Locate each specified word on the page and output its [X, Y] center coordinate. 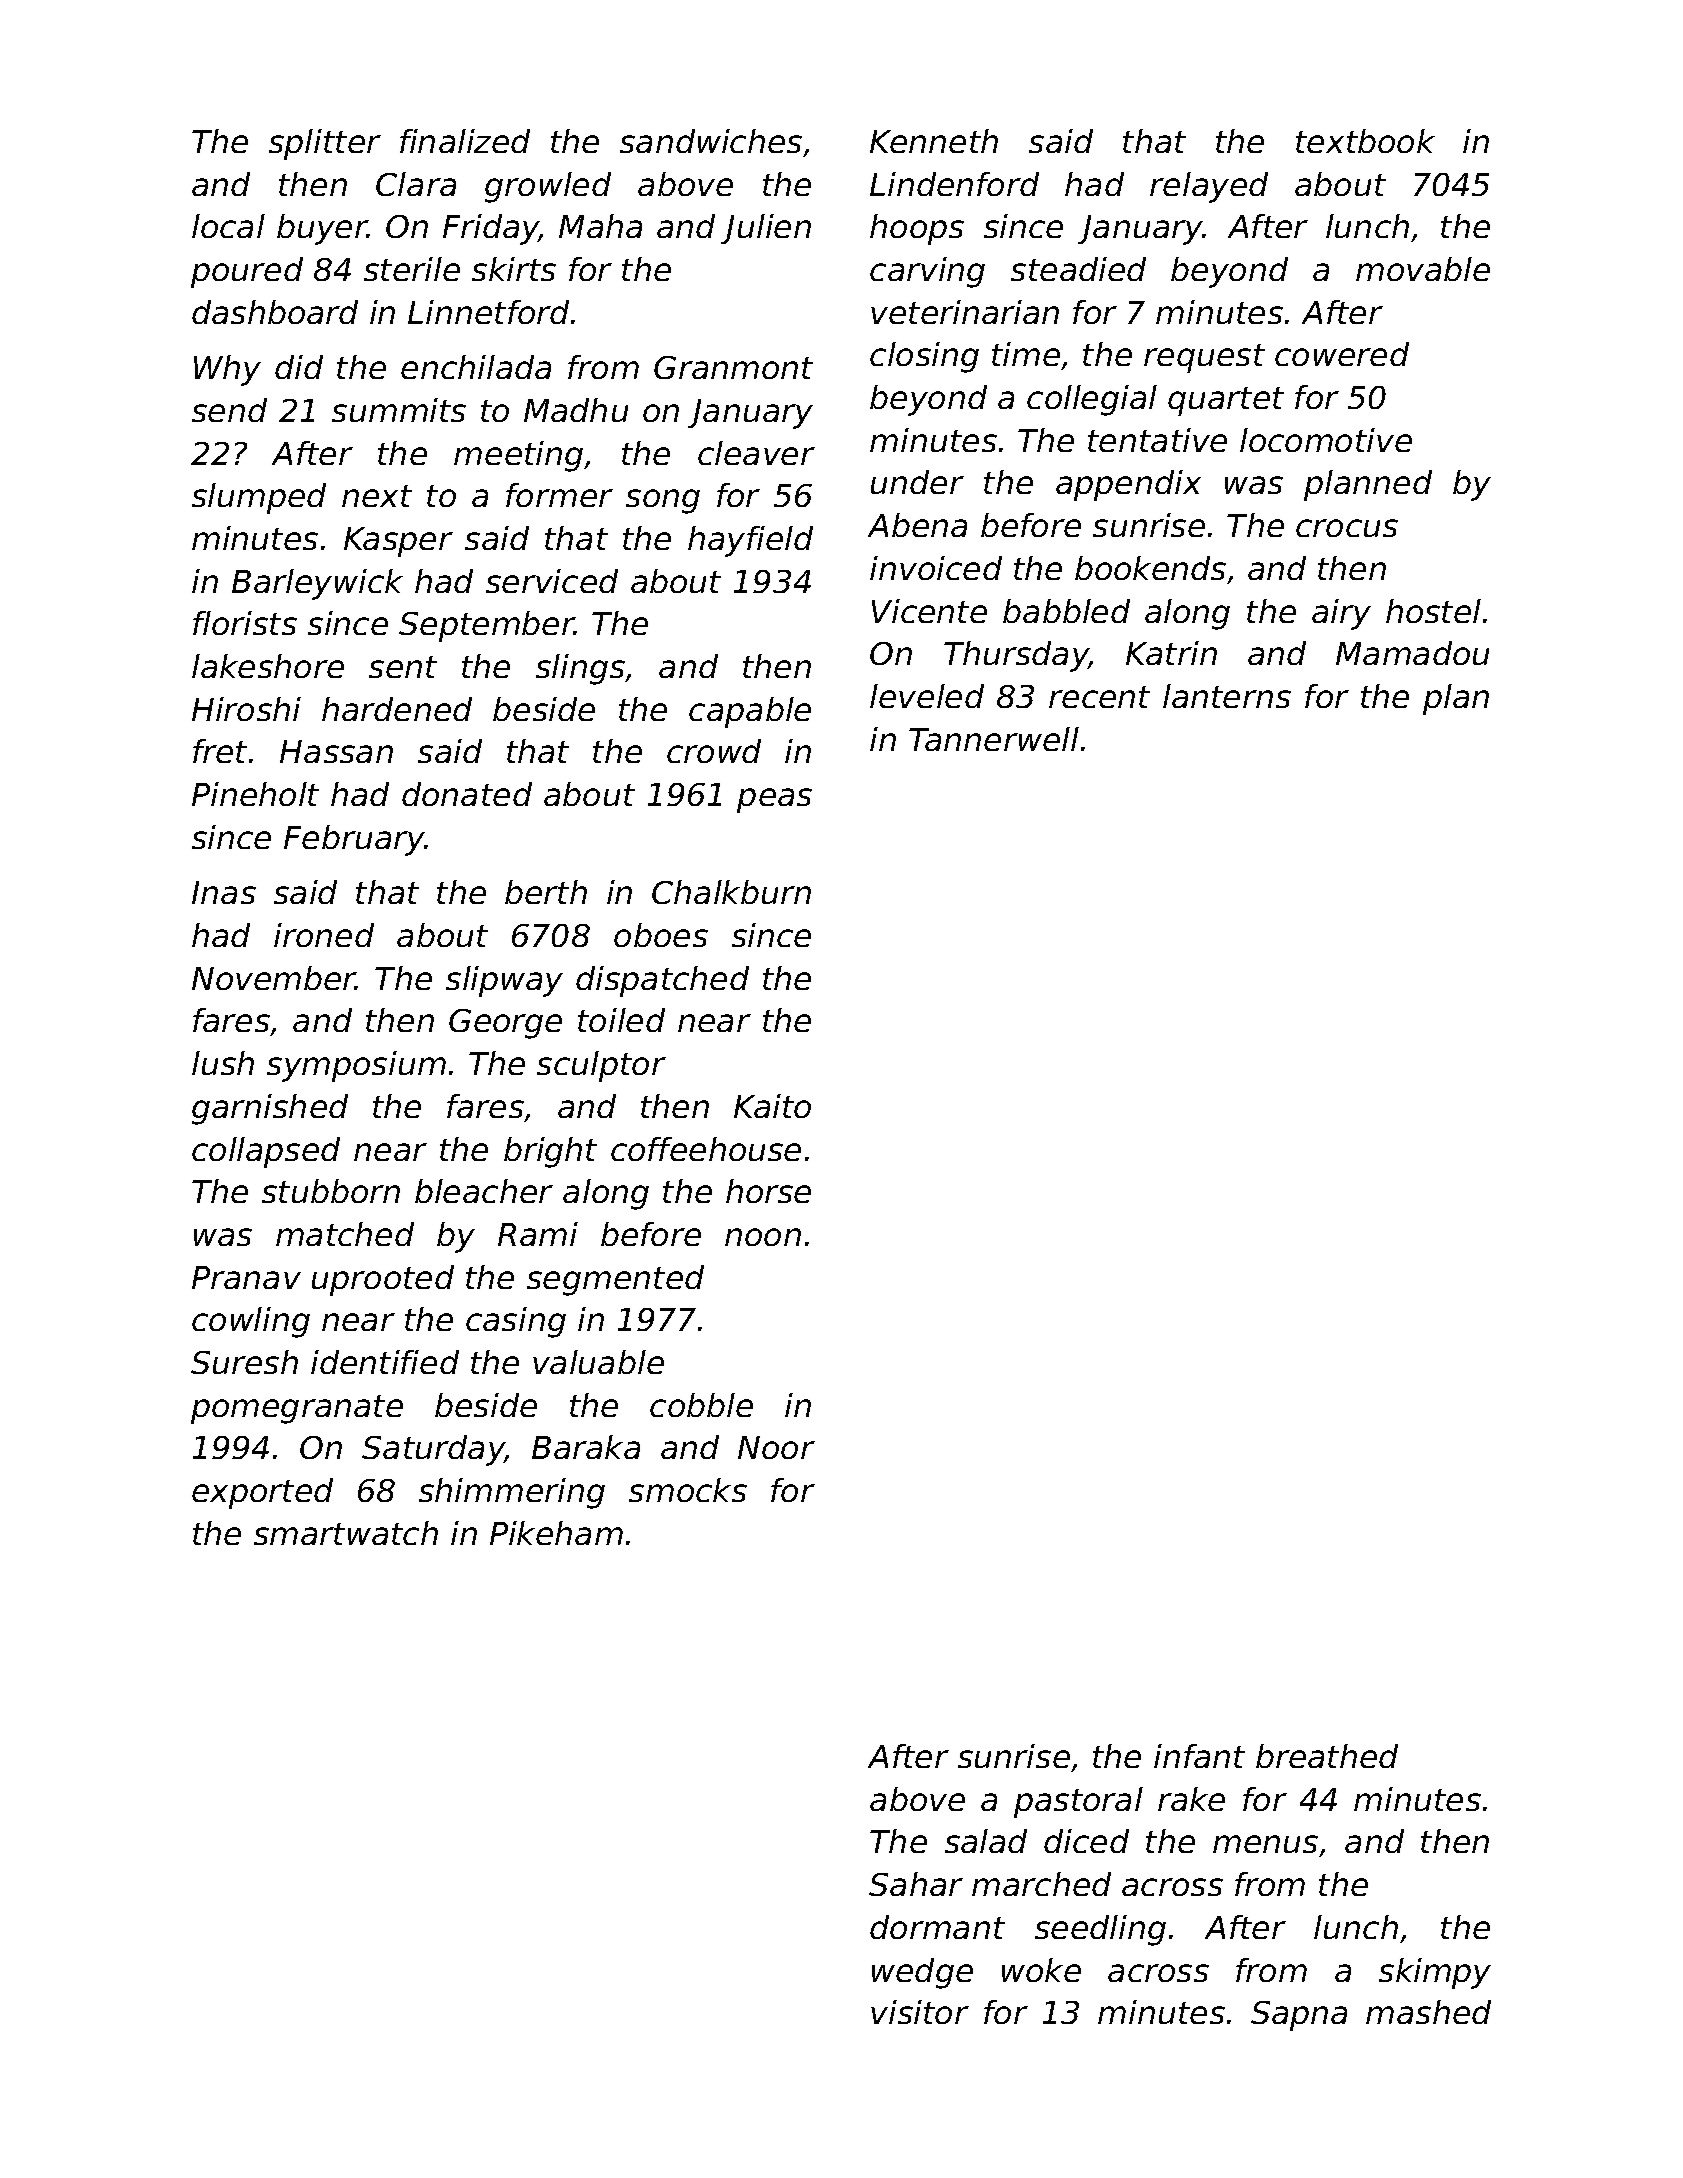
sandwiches [711, 141]
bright [550, 1152]
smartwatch [346, 1533]
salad [986, 1841]
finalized [465, 141]
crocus [1347, 528]
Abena [917, 525]
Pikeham [556, 1533]
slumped [259, 498]
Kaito [772, 1106]
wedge [922, 1973]
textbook [1365, 141]
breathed [1327, 1756]
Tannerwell [994, 739]
